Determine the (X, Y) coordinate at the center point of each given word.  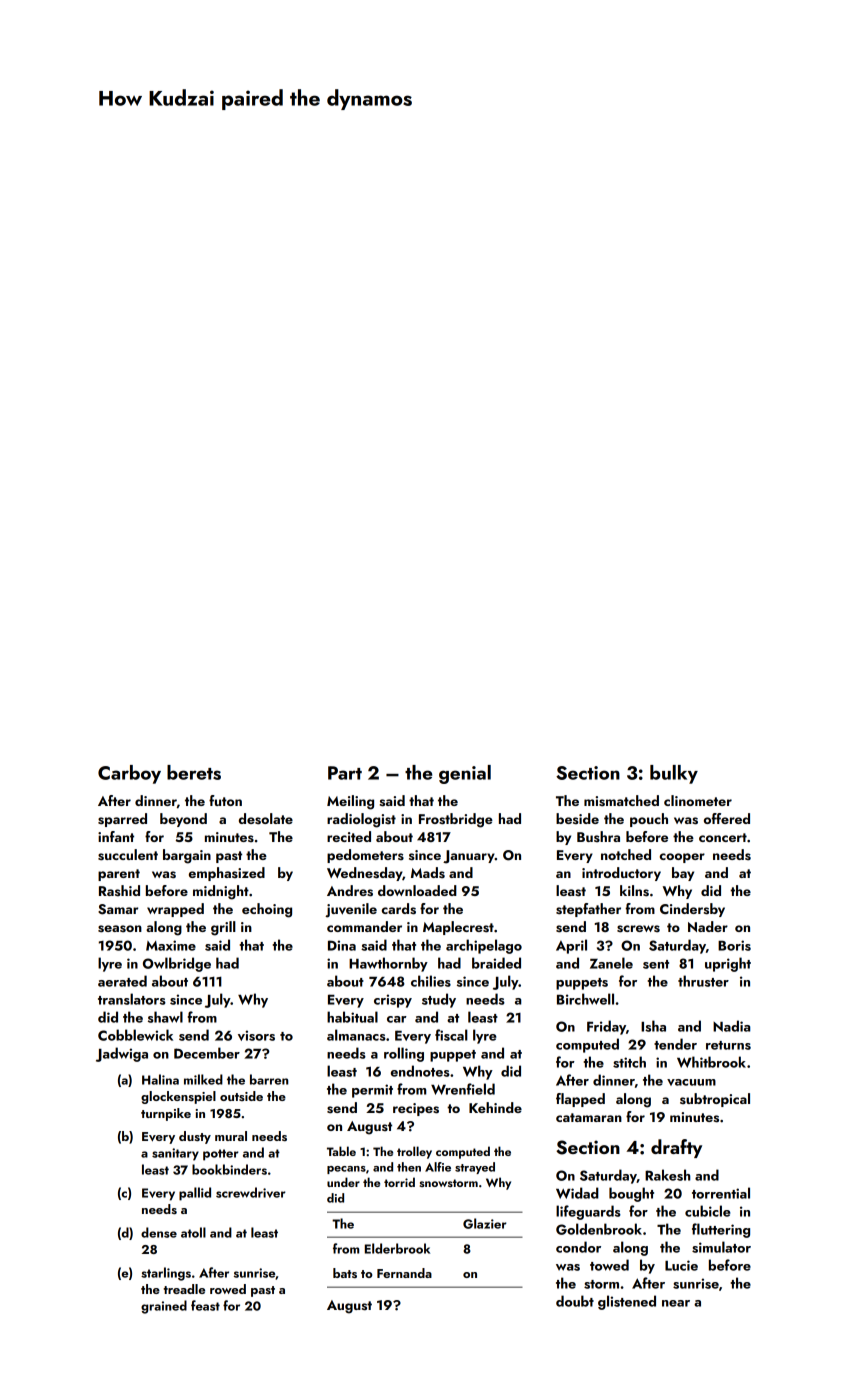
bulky (674, 774)
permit (372, 1091)
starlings (166, 1274)
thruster (703, 981)
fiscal (451, 1035)
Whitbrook (711, 1062)
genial (465, 774)
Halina (160, 1079)
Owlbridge (177, 964)
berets (194, 772)
